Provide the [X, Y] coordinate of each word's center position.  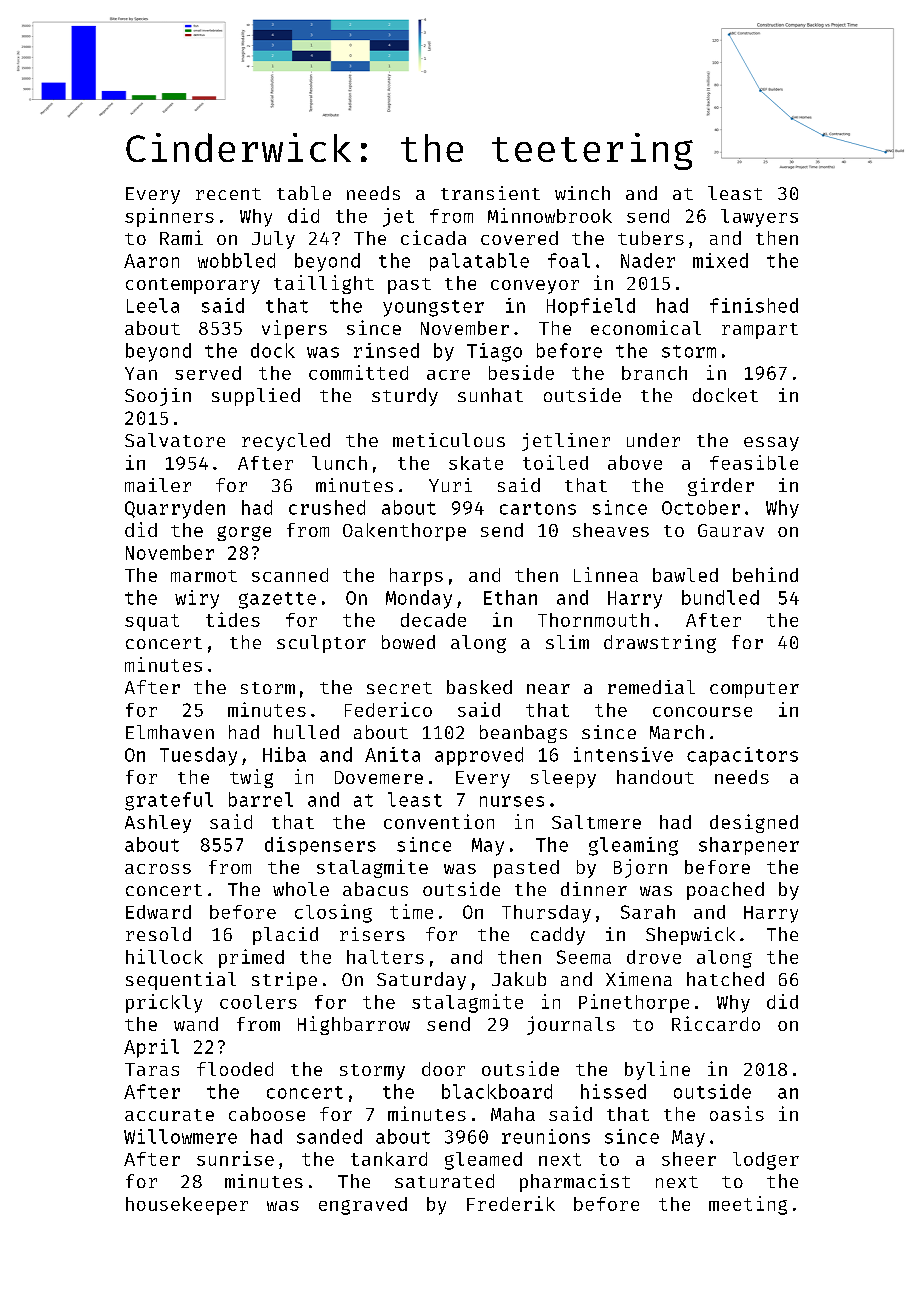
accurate [169, 1115]
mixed [720, 260]
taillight [324, 284]
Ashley [158, 824]
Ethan [510, 597]
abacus [375, 889]
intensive [623, 754]
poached [725, 891]
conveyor [535, 287]
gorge [244, 533]
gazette [277, 600]
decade [433, 620]
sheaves [611, 530]
